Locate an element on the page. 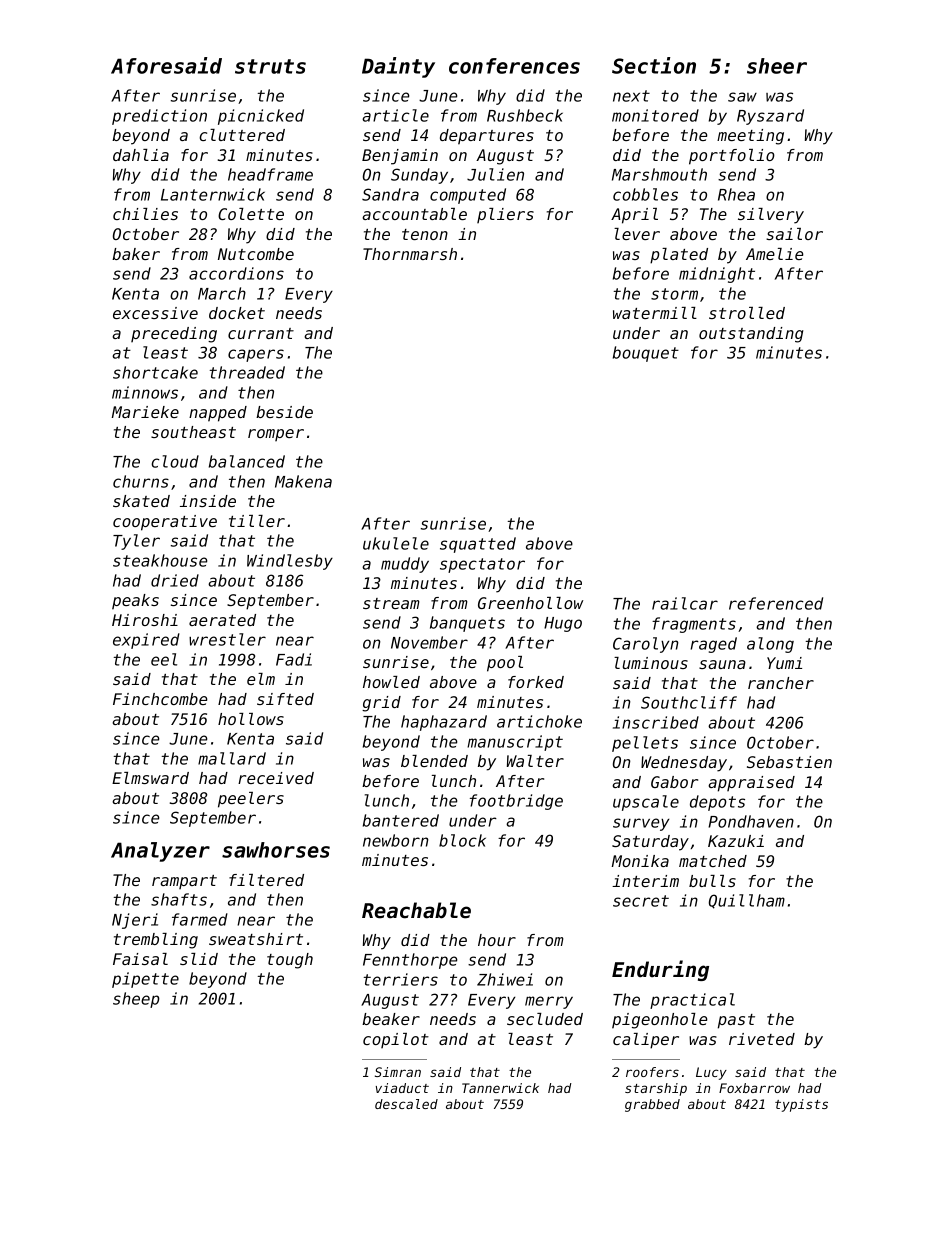  Marshmouth is located at coordinates (659, 174).
